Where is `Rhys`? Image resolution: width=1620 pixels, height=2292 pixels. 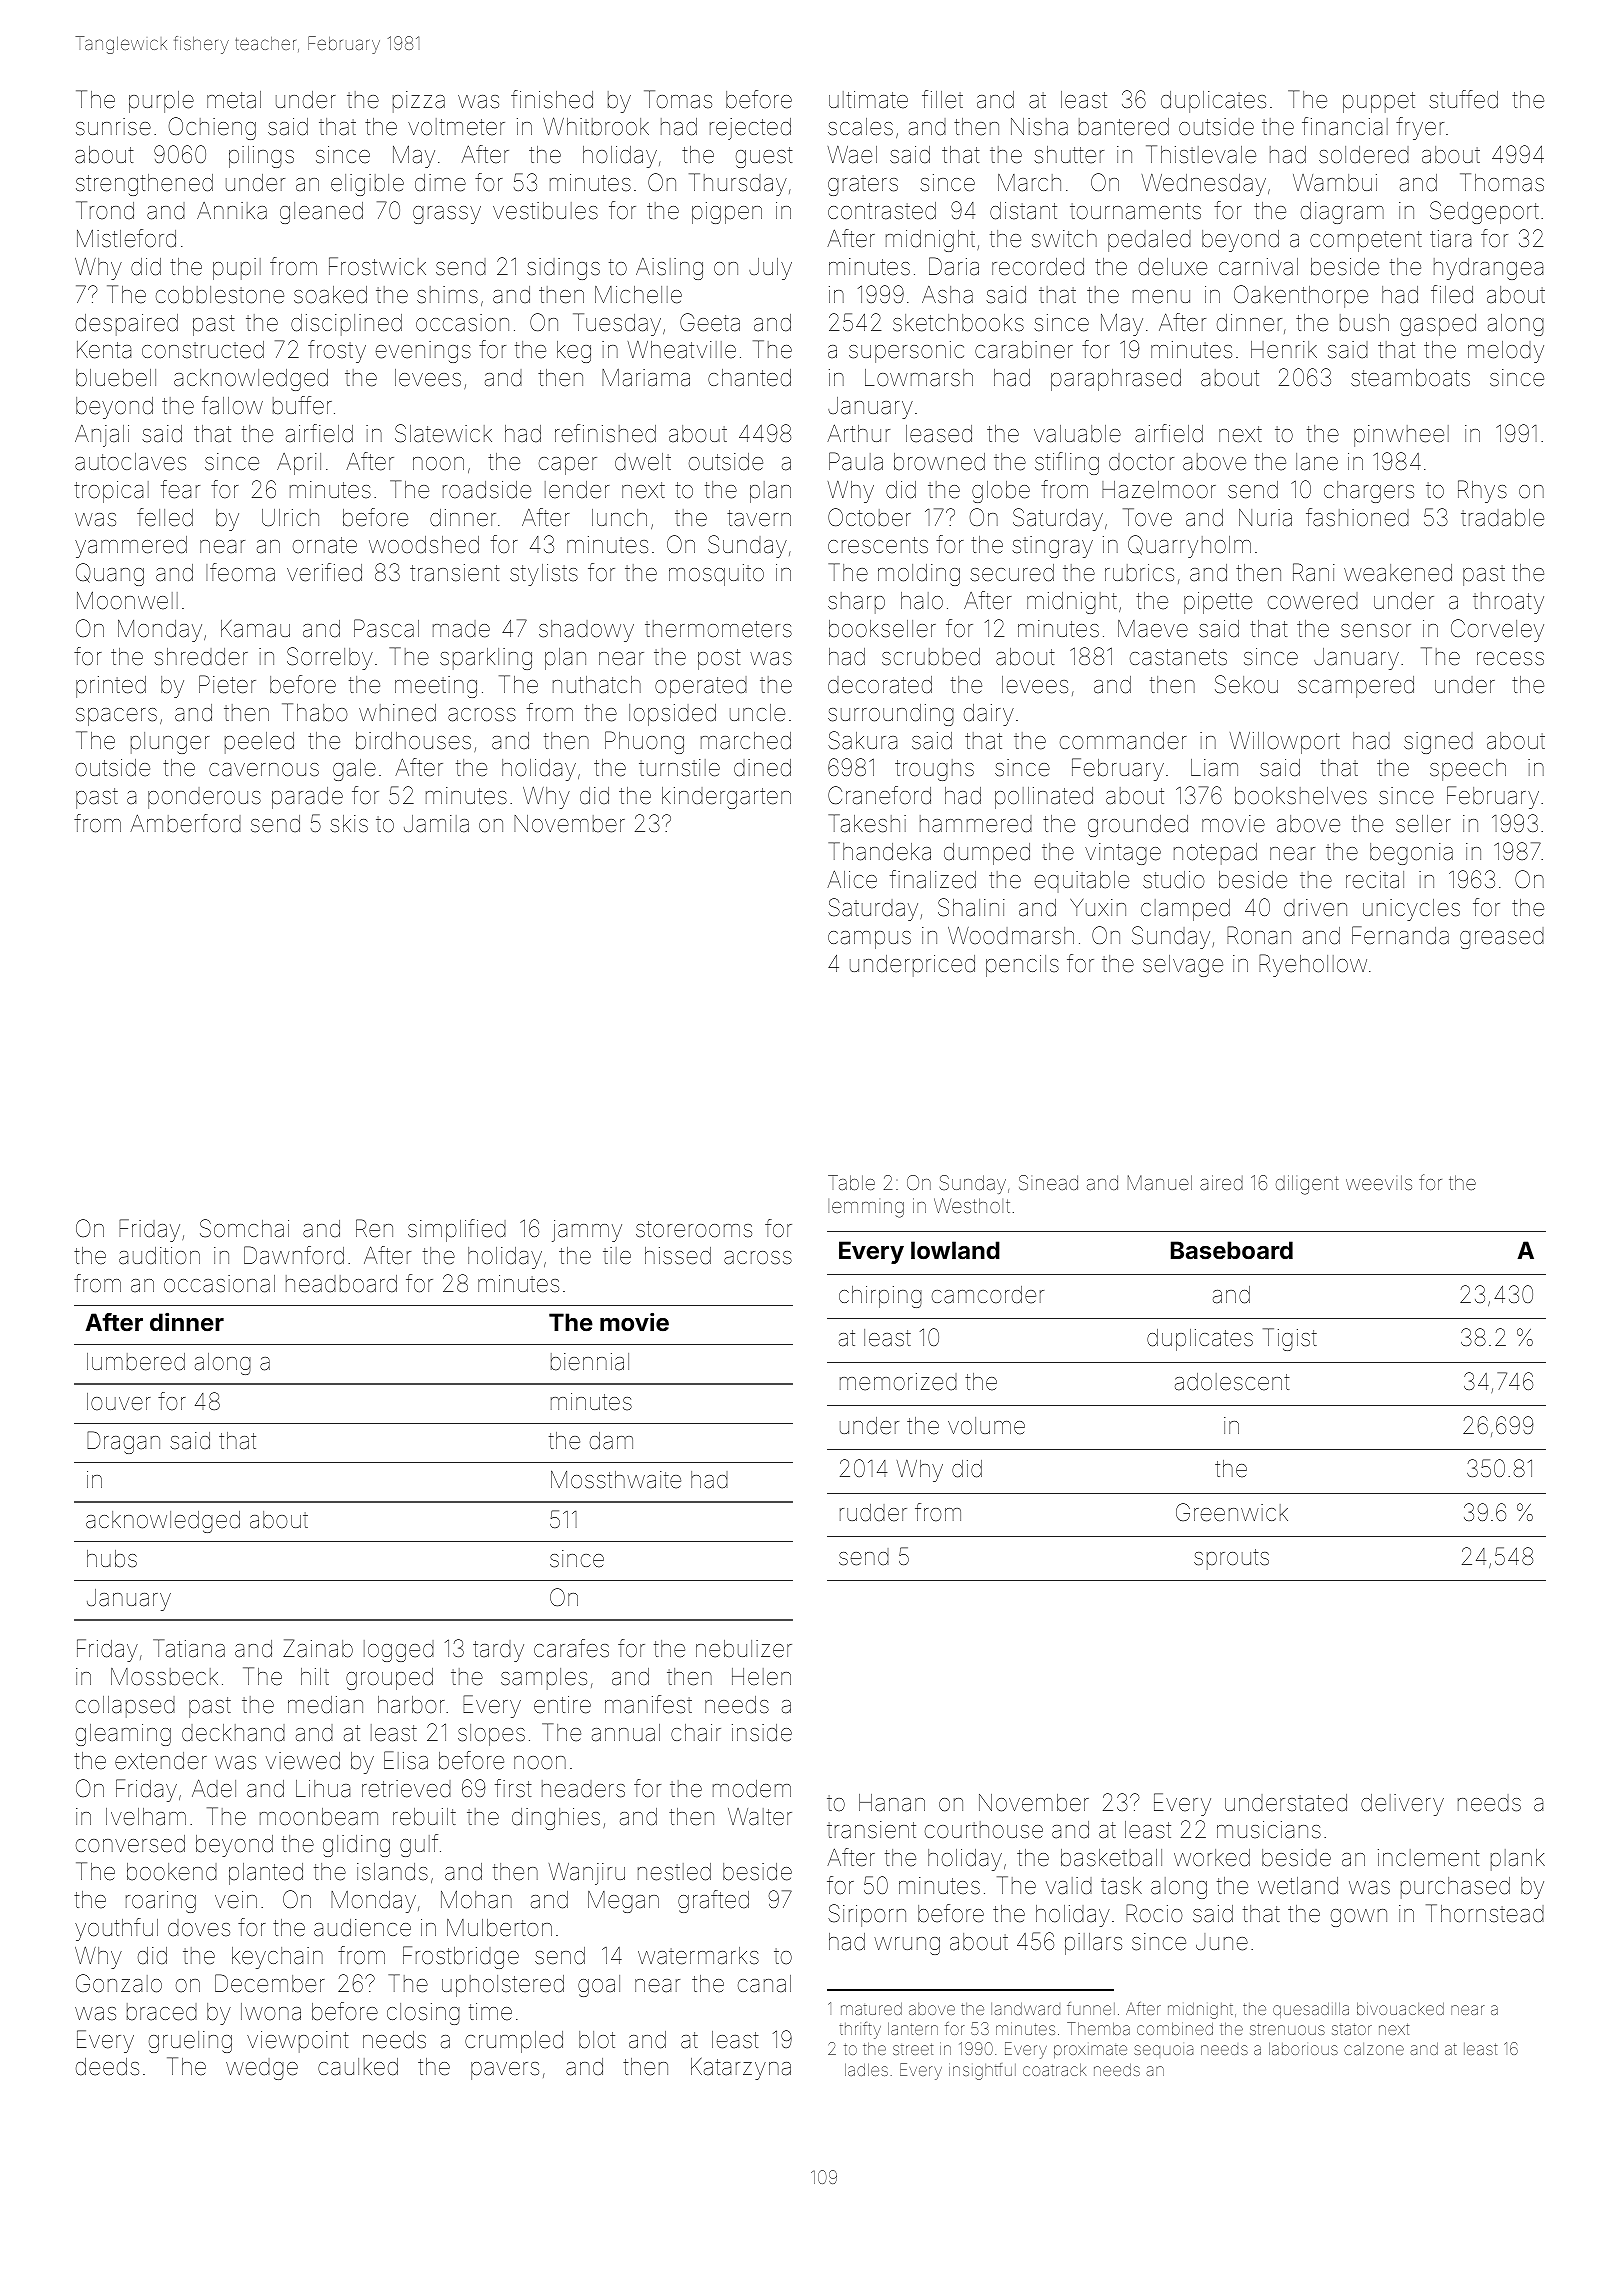 Rhys is located at coordinates (1482, 491).
